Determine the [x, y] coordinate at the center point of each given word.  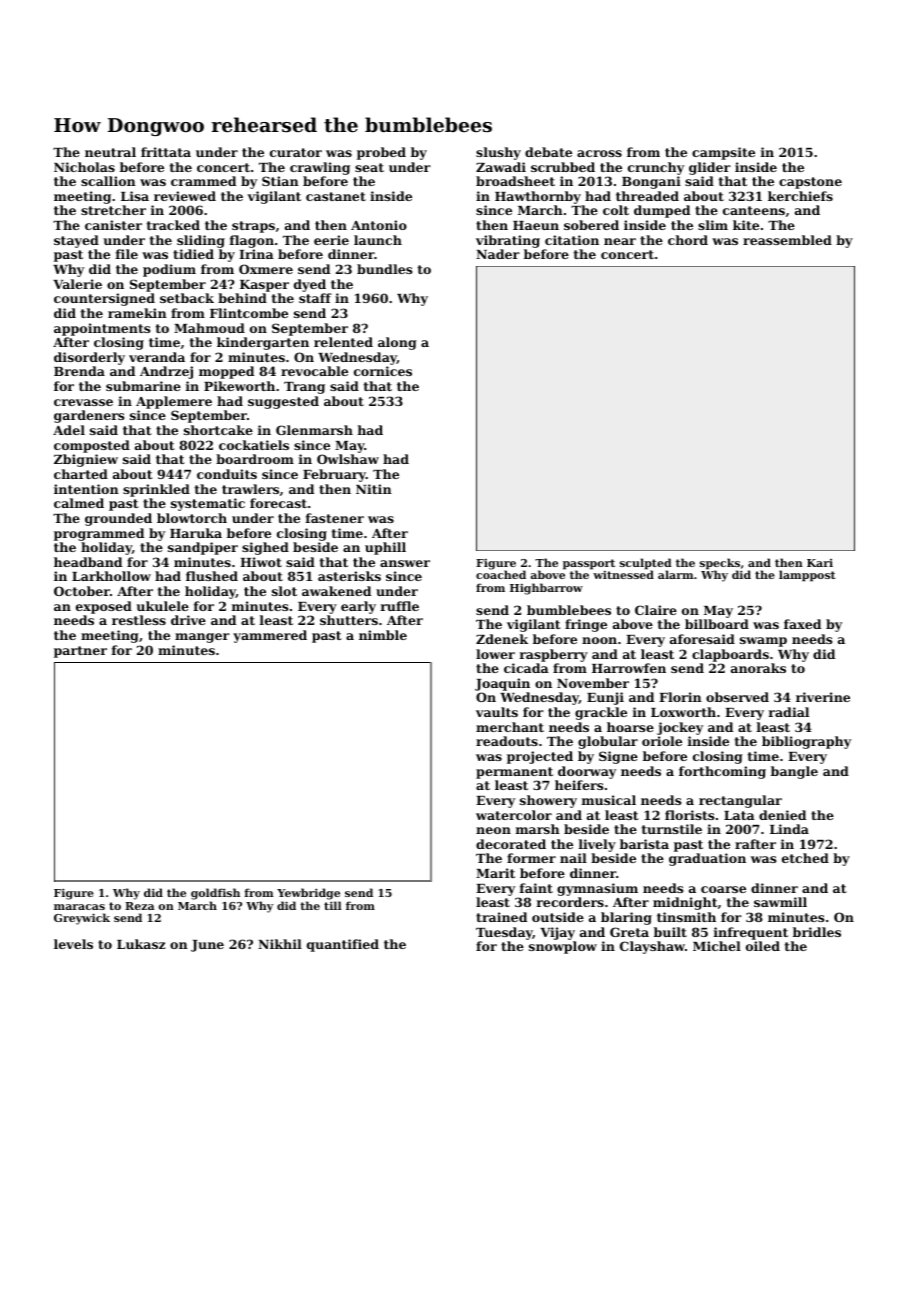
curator [296, 152]
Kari [820, 563]
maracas [79, 907]
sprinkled [156, 490]
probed [381, 153]
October [82, 591]
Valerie [77, 284]
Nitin [374, 489]
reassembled [787, 240]
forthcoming [722, 772]
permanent [514, 773]
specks [720, 564]
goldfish [215, 894]
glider [710, 168]
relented [343, 342]
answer [405, 563]
